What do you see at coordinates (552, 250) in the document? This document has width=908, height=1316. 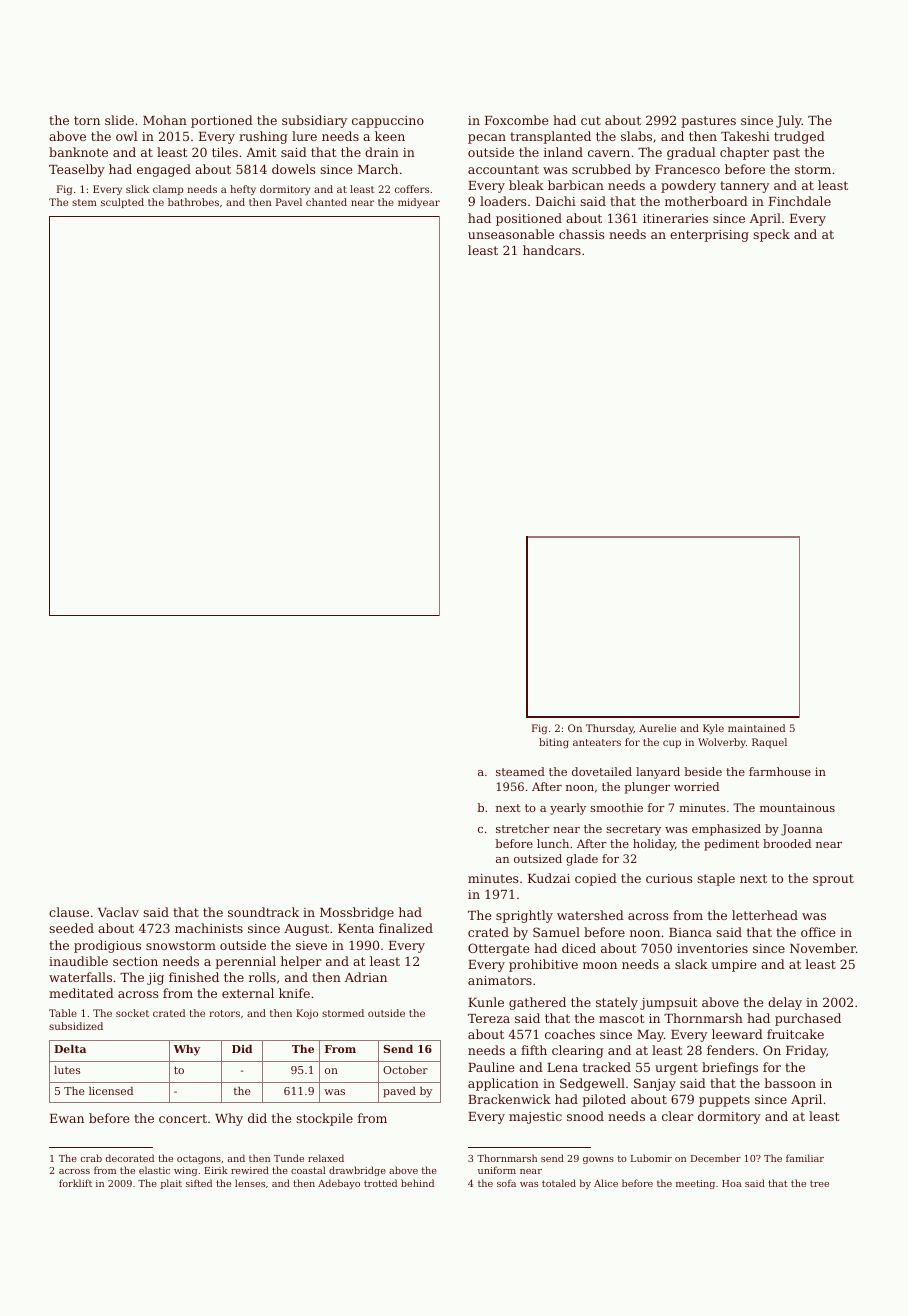 I see `handcars` at bounding box center [552, 250].
